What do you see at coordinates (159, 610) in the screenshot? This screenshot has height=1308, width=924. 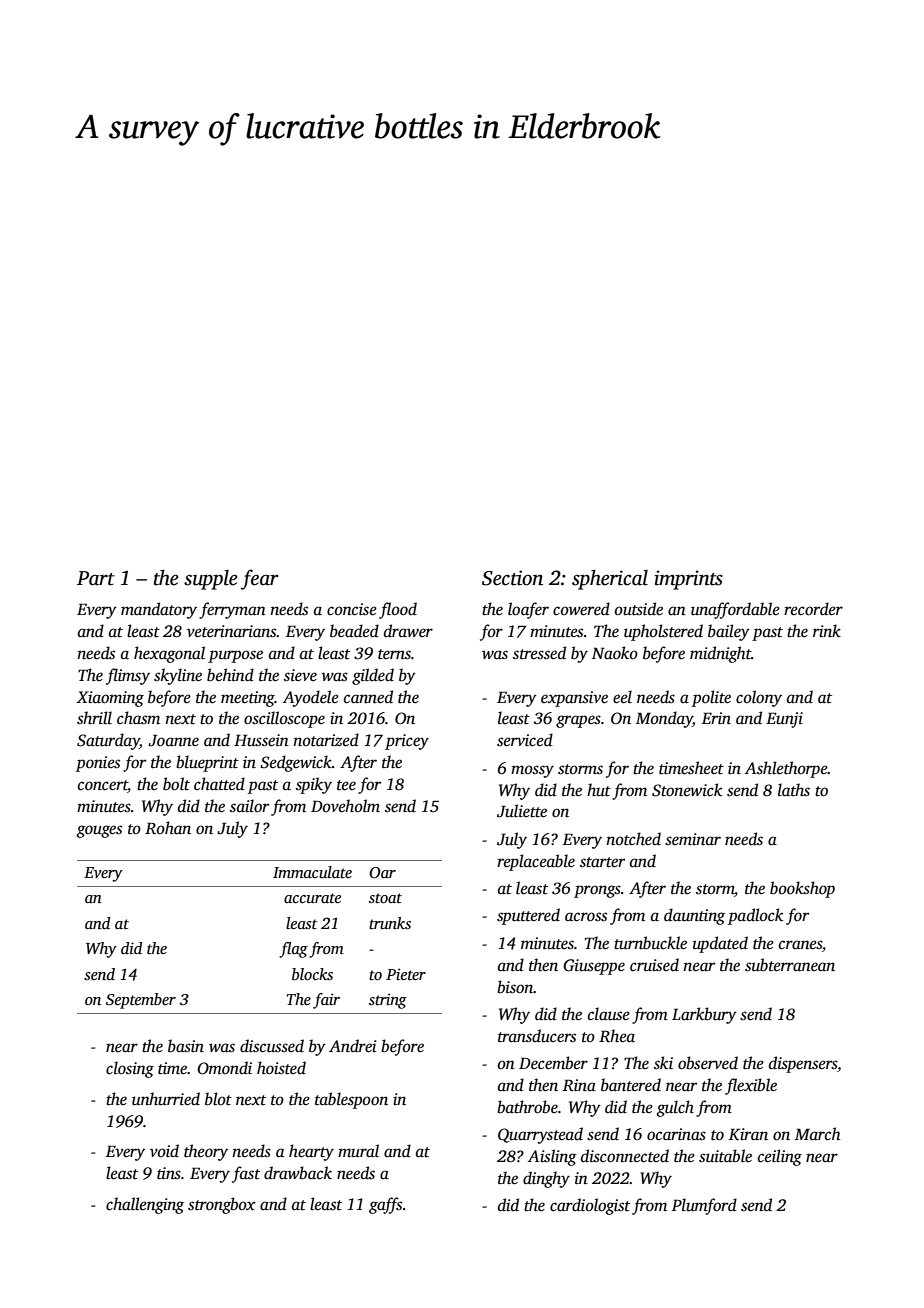 I see `mandatory` at bounding box center [159, 610].
